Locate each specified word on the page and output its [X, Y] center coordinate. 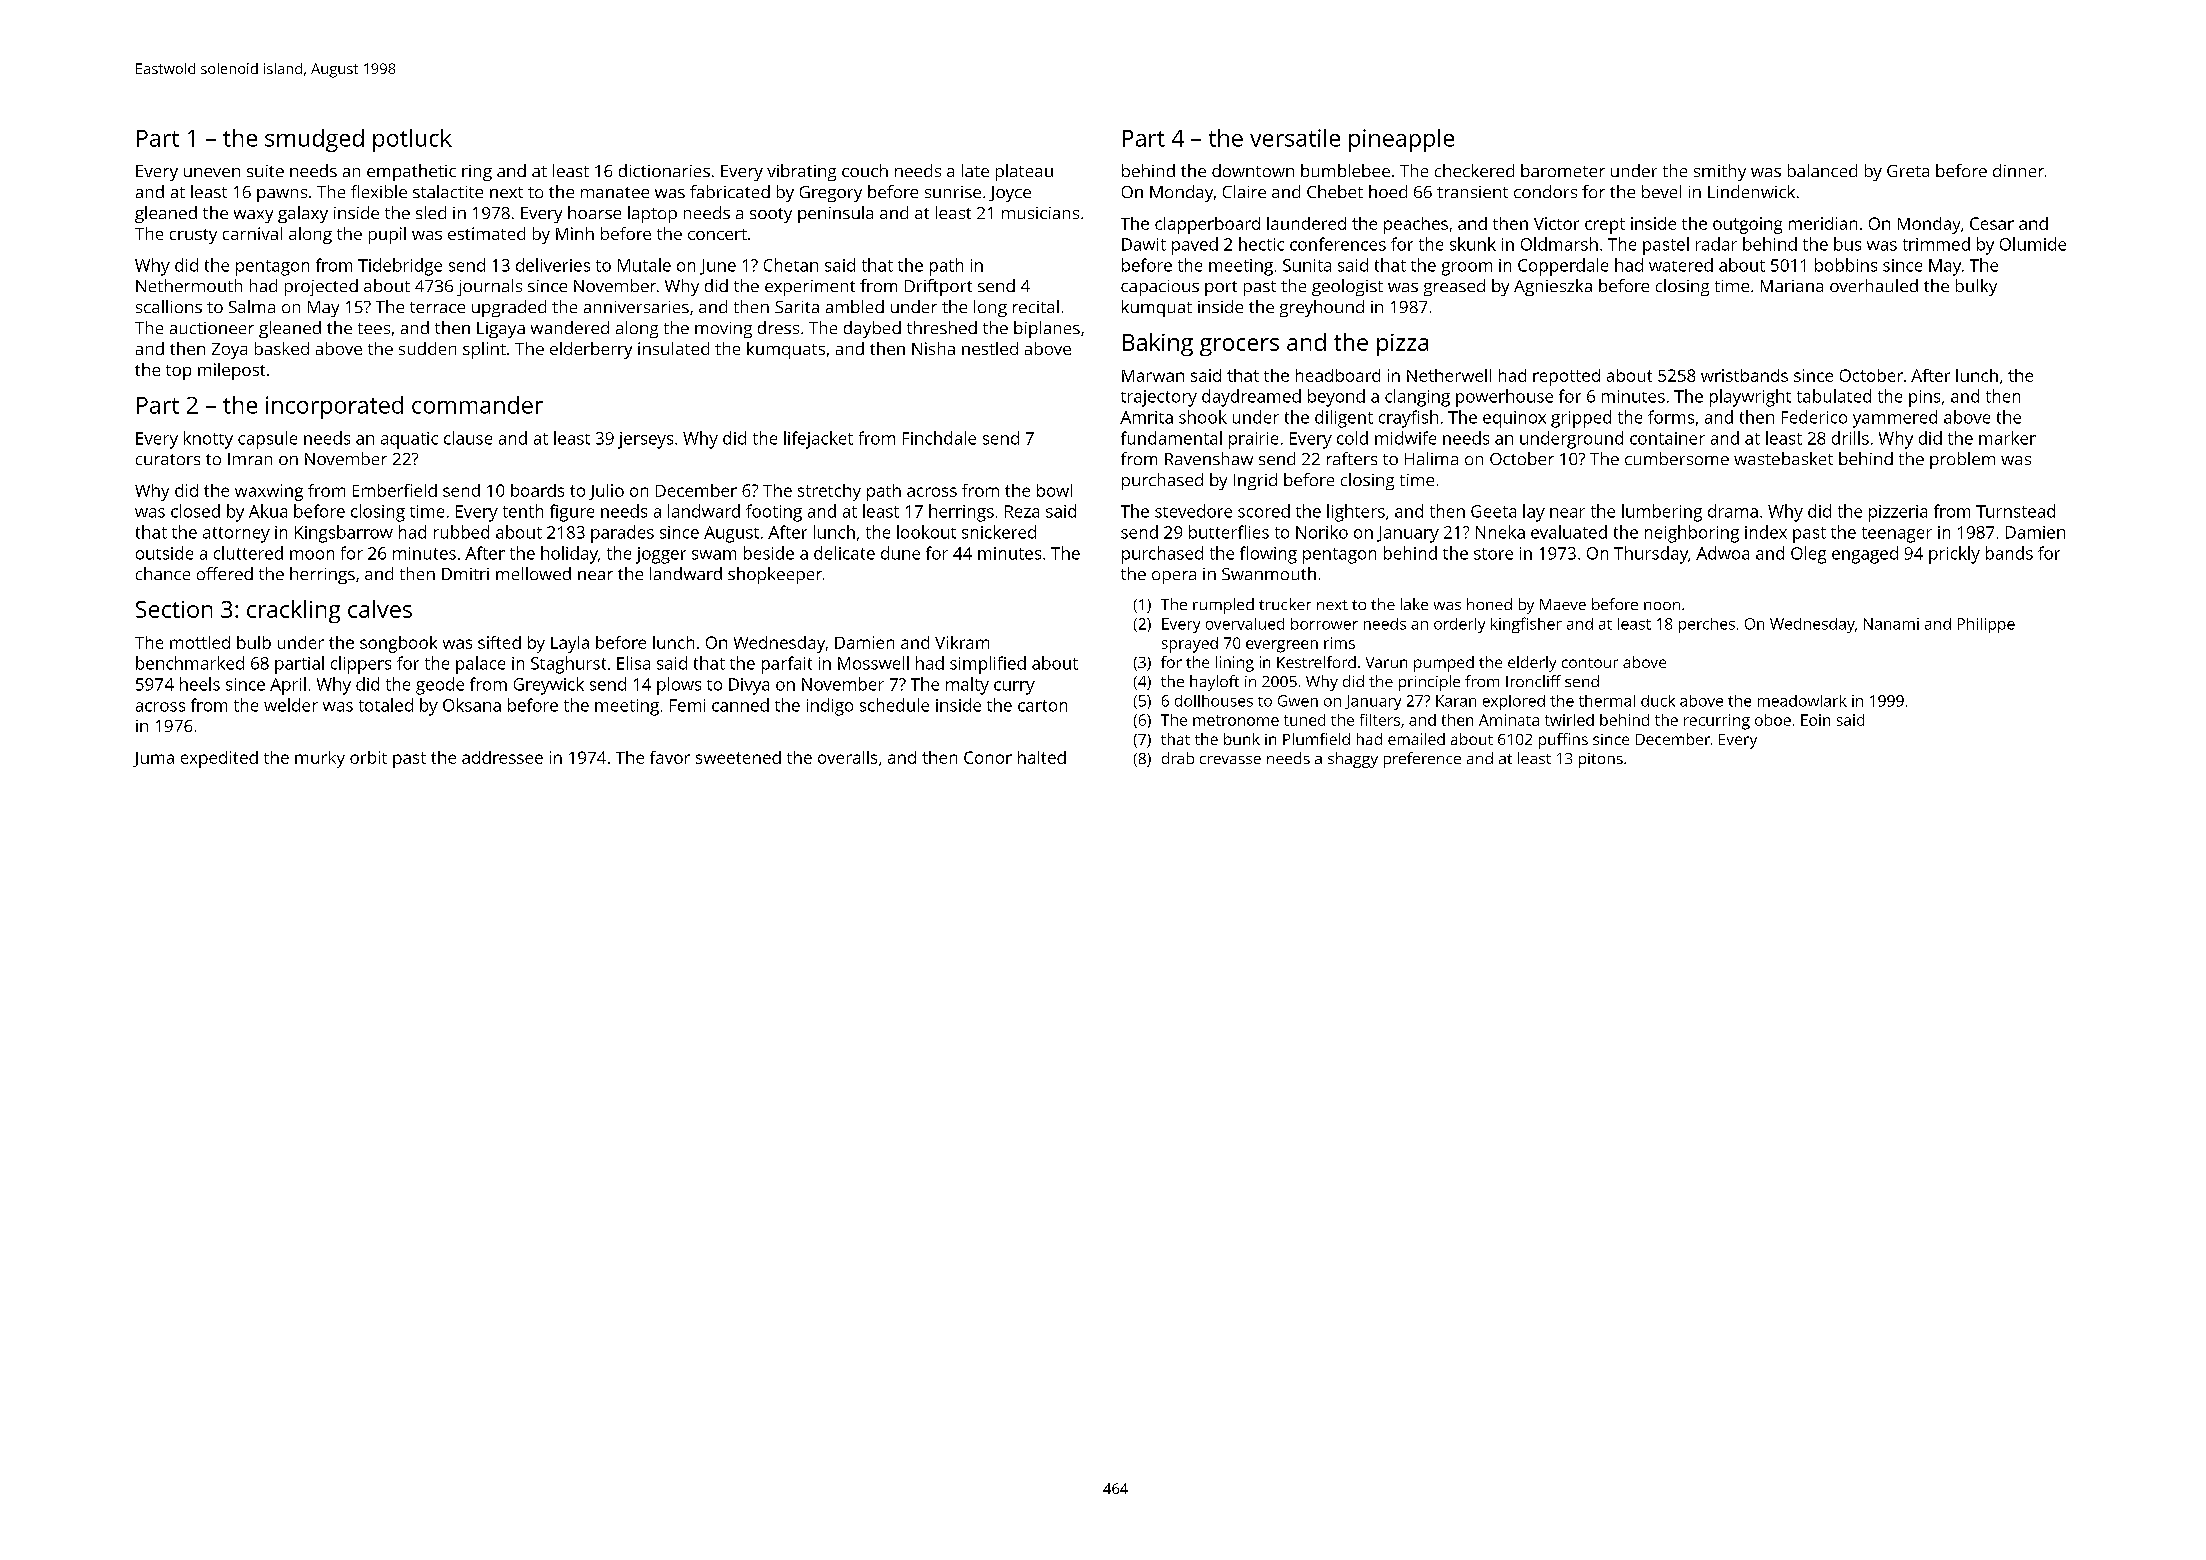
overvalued [1245, 624]
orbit [368, 757]
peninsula [835, 214]
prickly [1954, 555]
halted [1042, 757]
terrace [437, 307]
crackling [293, 611]
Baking [1158, 344]
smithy [1720, 172]
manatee [615, 192]
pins [1924, 398]
